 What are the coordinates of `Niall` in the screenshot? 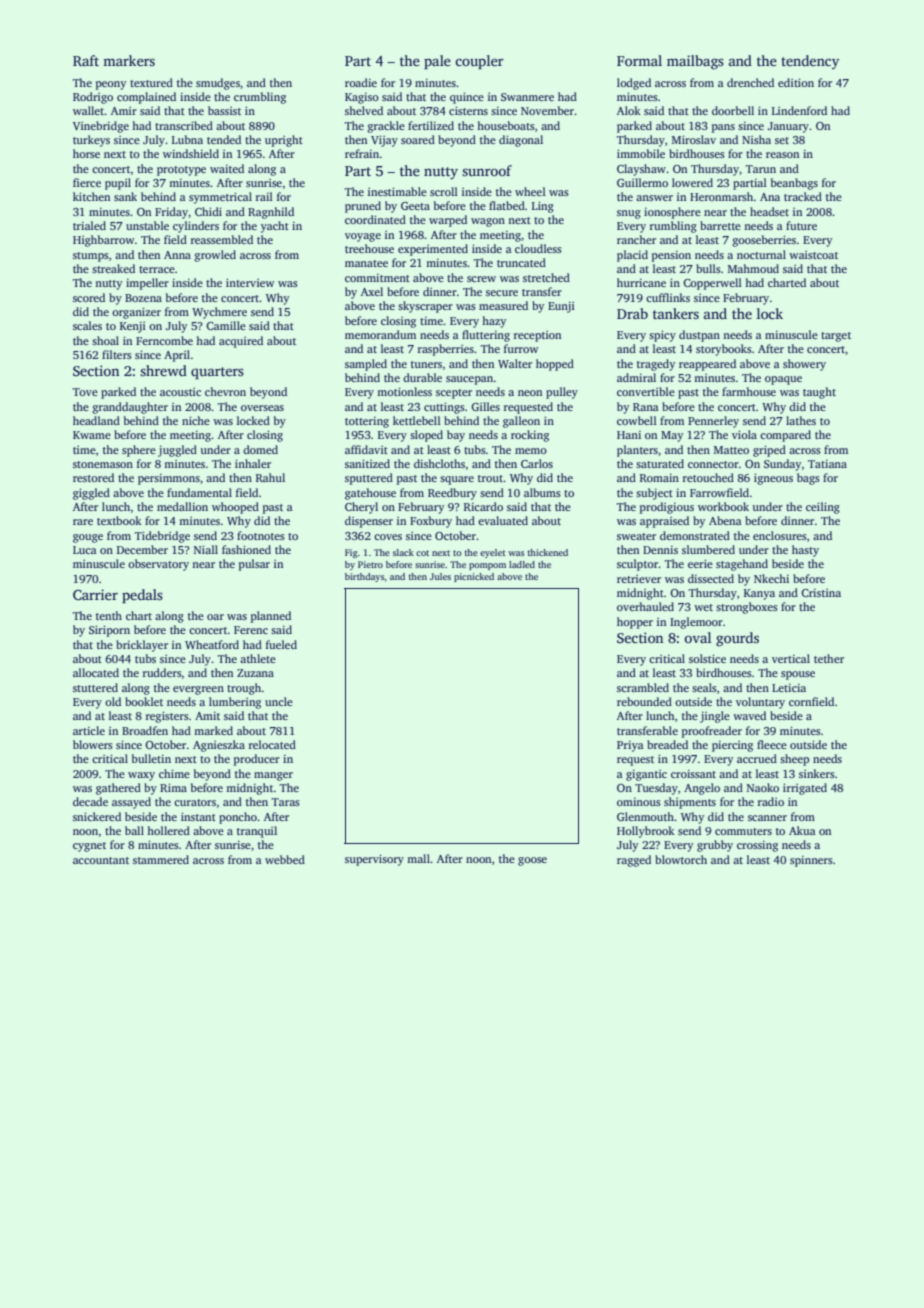 It's located at (206, 549).
